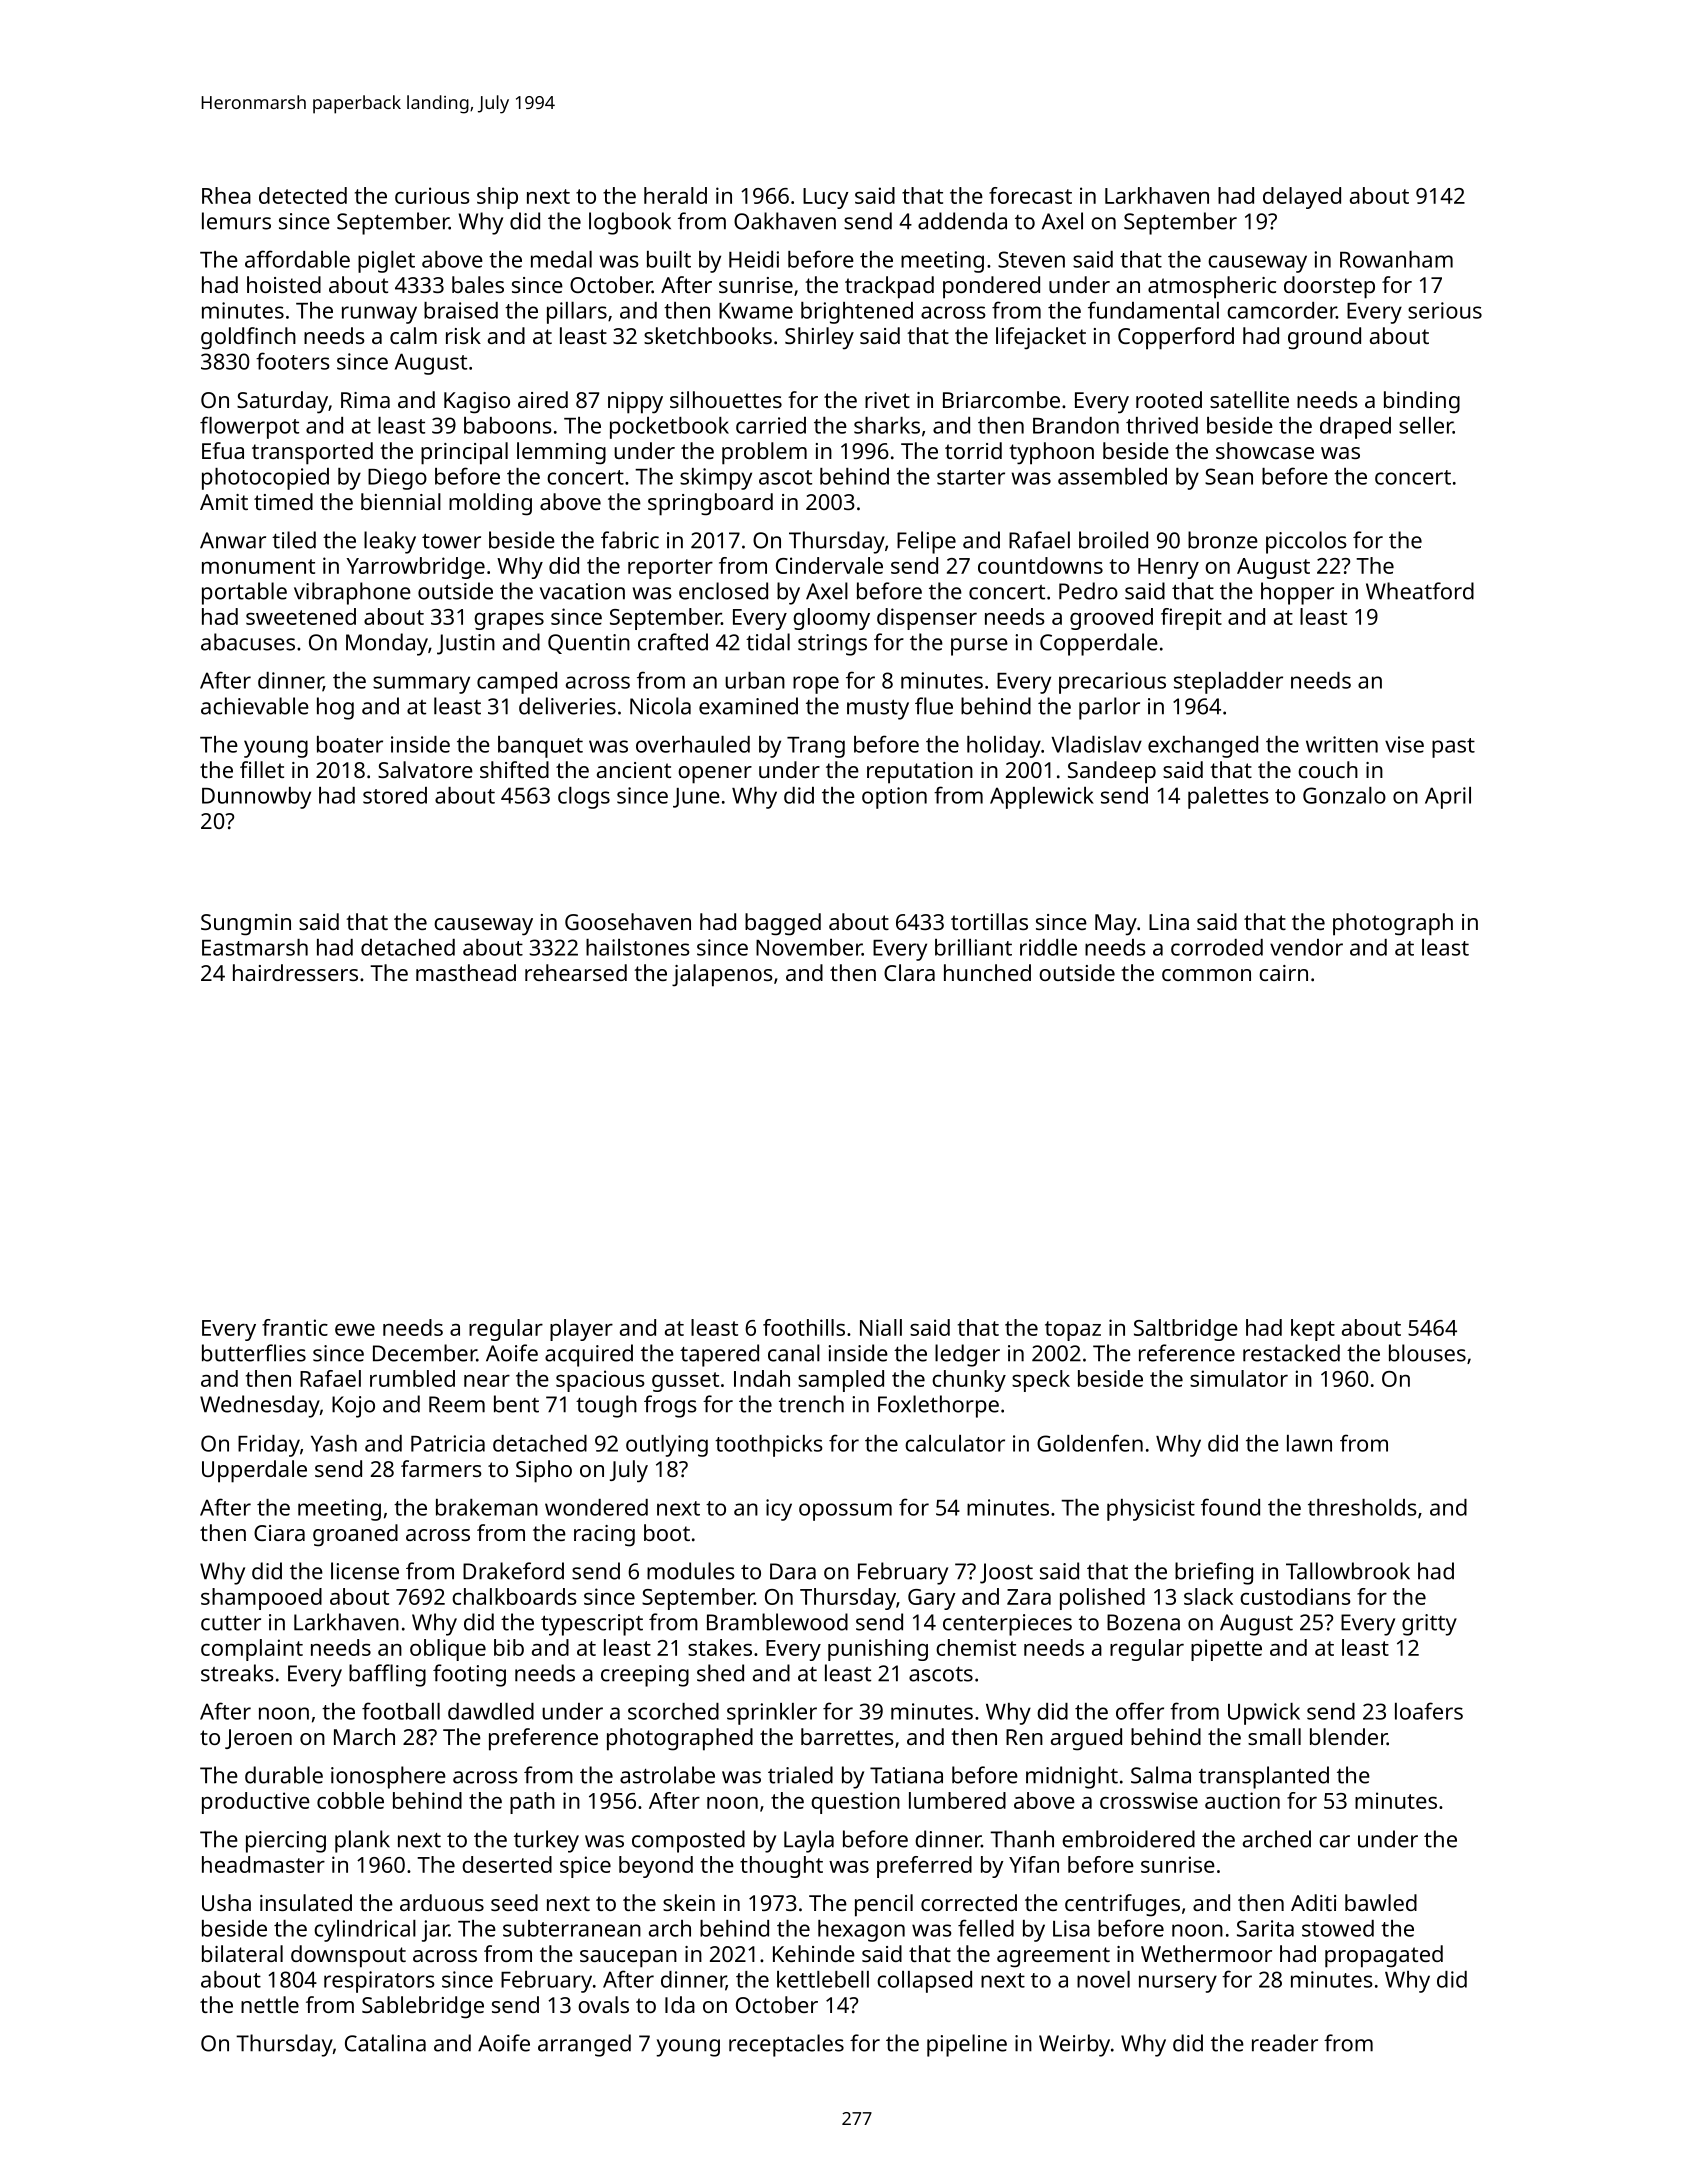 The width and height of the image is (1683, 2178). I want to click on June, so click(696, 798).
